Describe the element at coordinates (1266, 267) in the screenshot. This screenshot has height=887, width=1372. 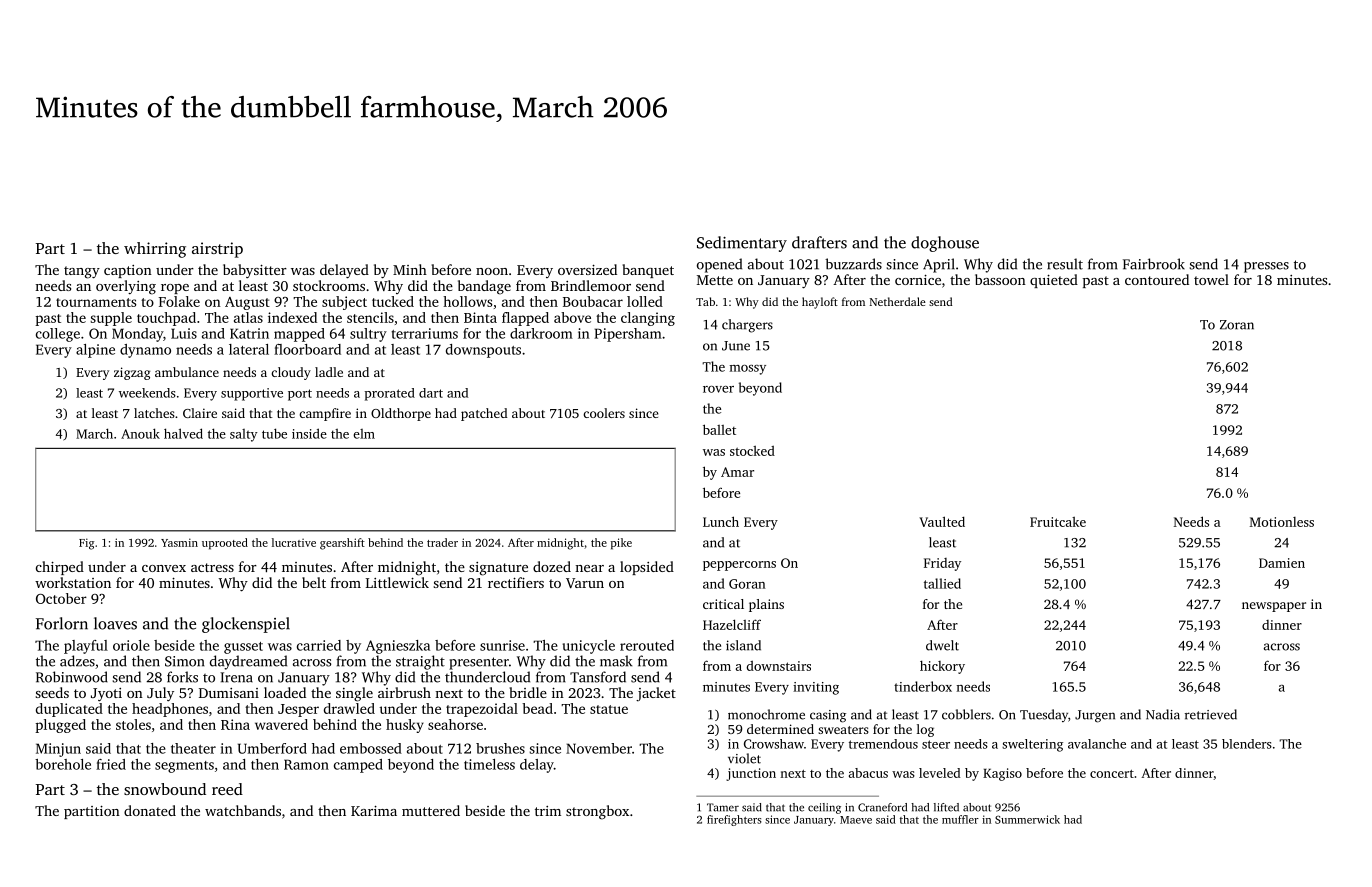
I see `presses` at that location.
